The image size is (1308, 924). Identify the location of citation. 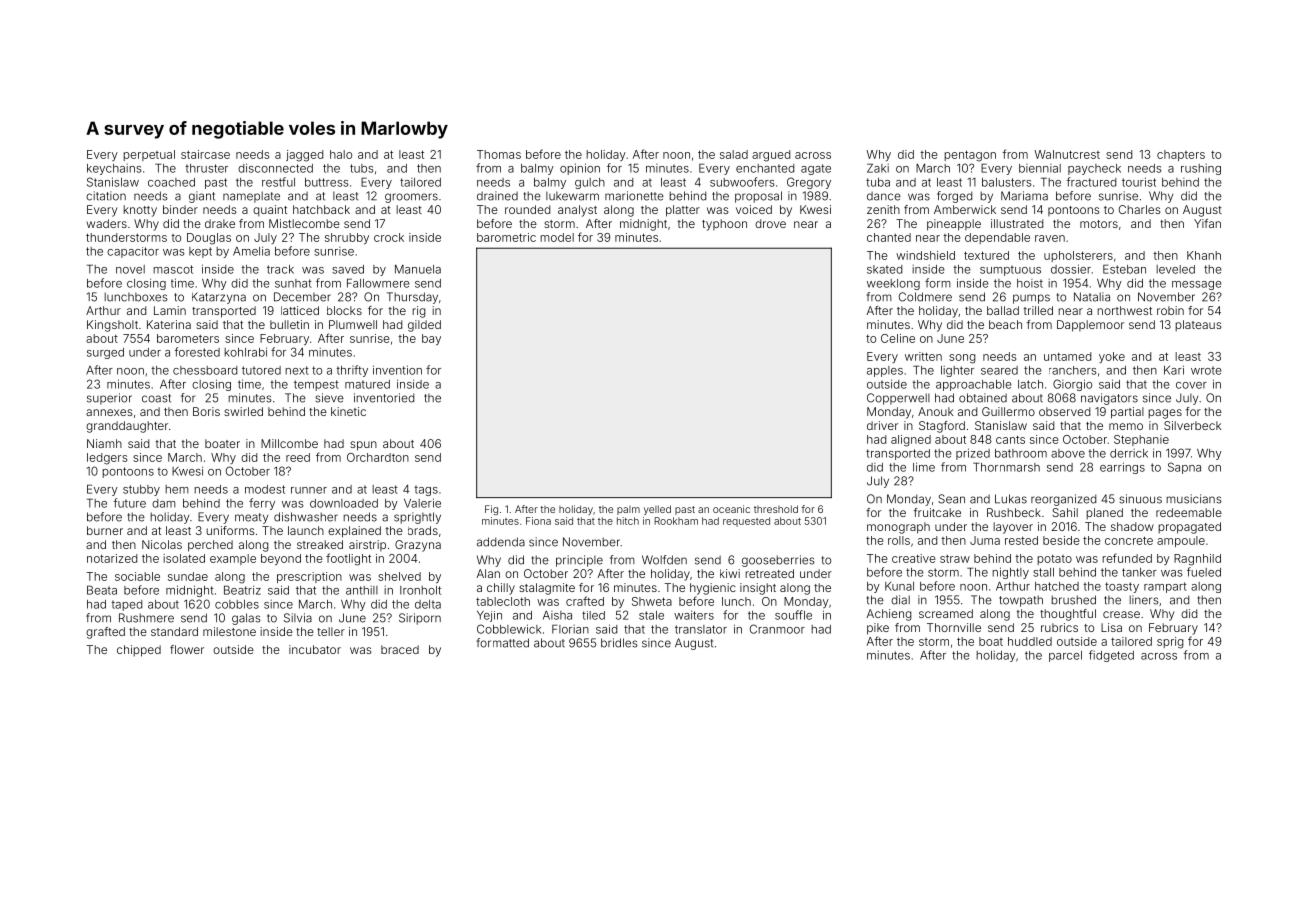
(106, 196).
